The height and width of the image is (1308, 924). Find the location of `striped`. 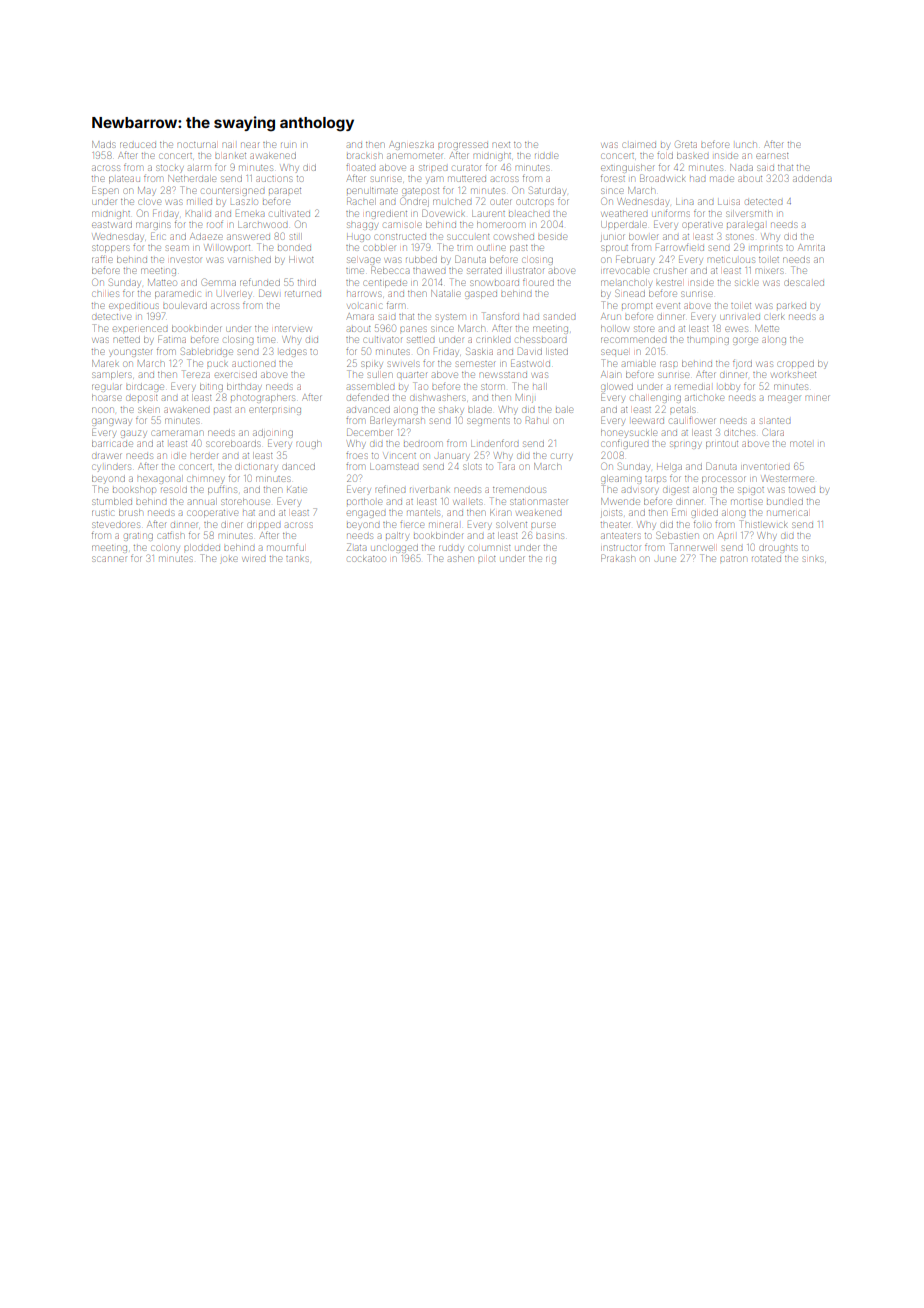

striped is located at coordinates (433, 168).
